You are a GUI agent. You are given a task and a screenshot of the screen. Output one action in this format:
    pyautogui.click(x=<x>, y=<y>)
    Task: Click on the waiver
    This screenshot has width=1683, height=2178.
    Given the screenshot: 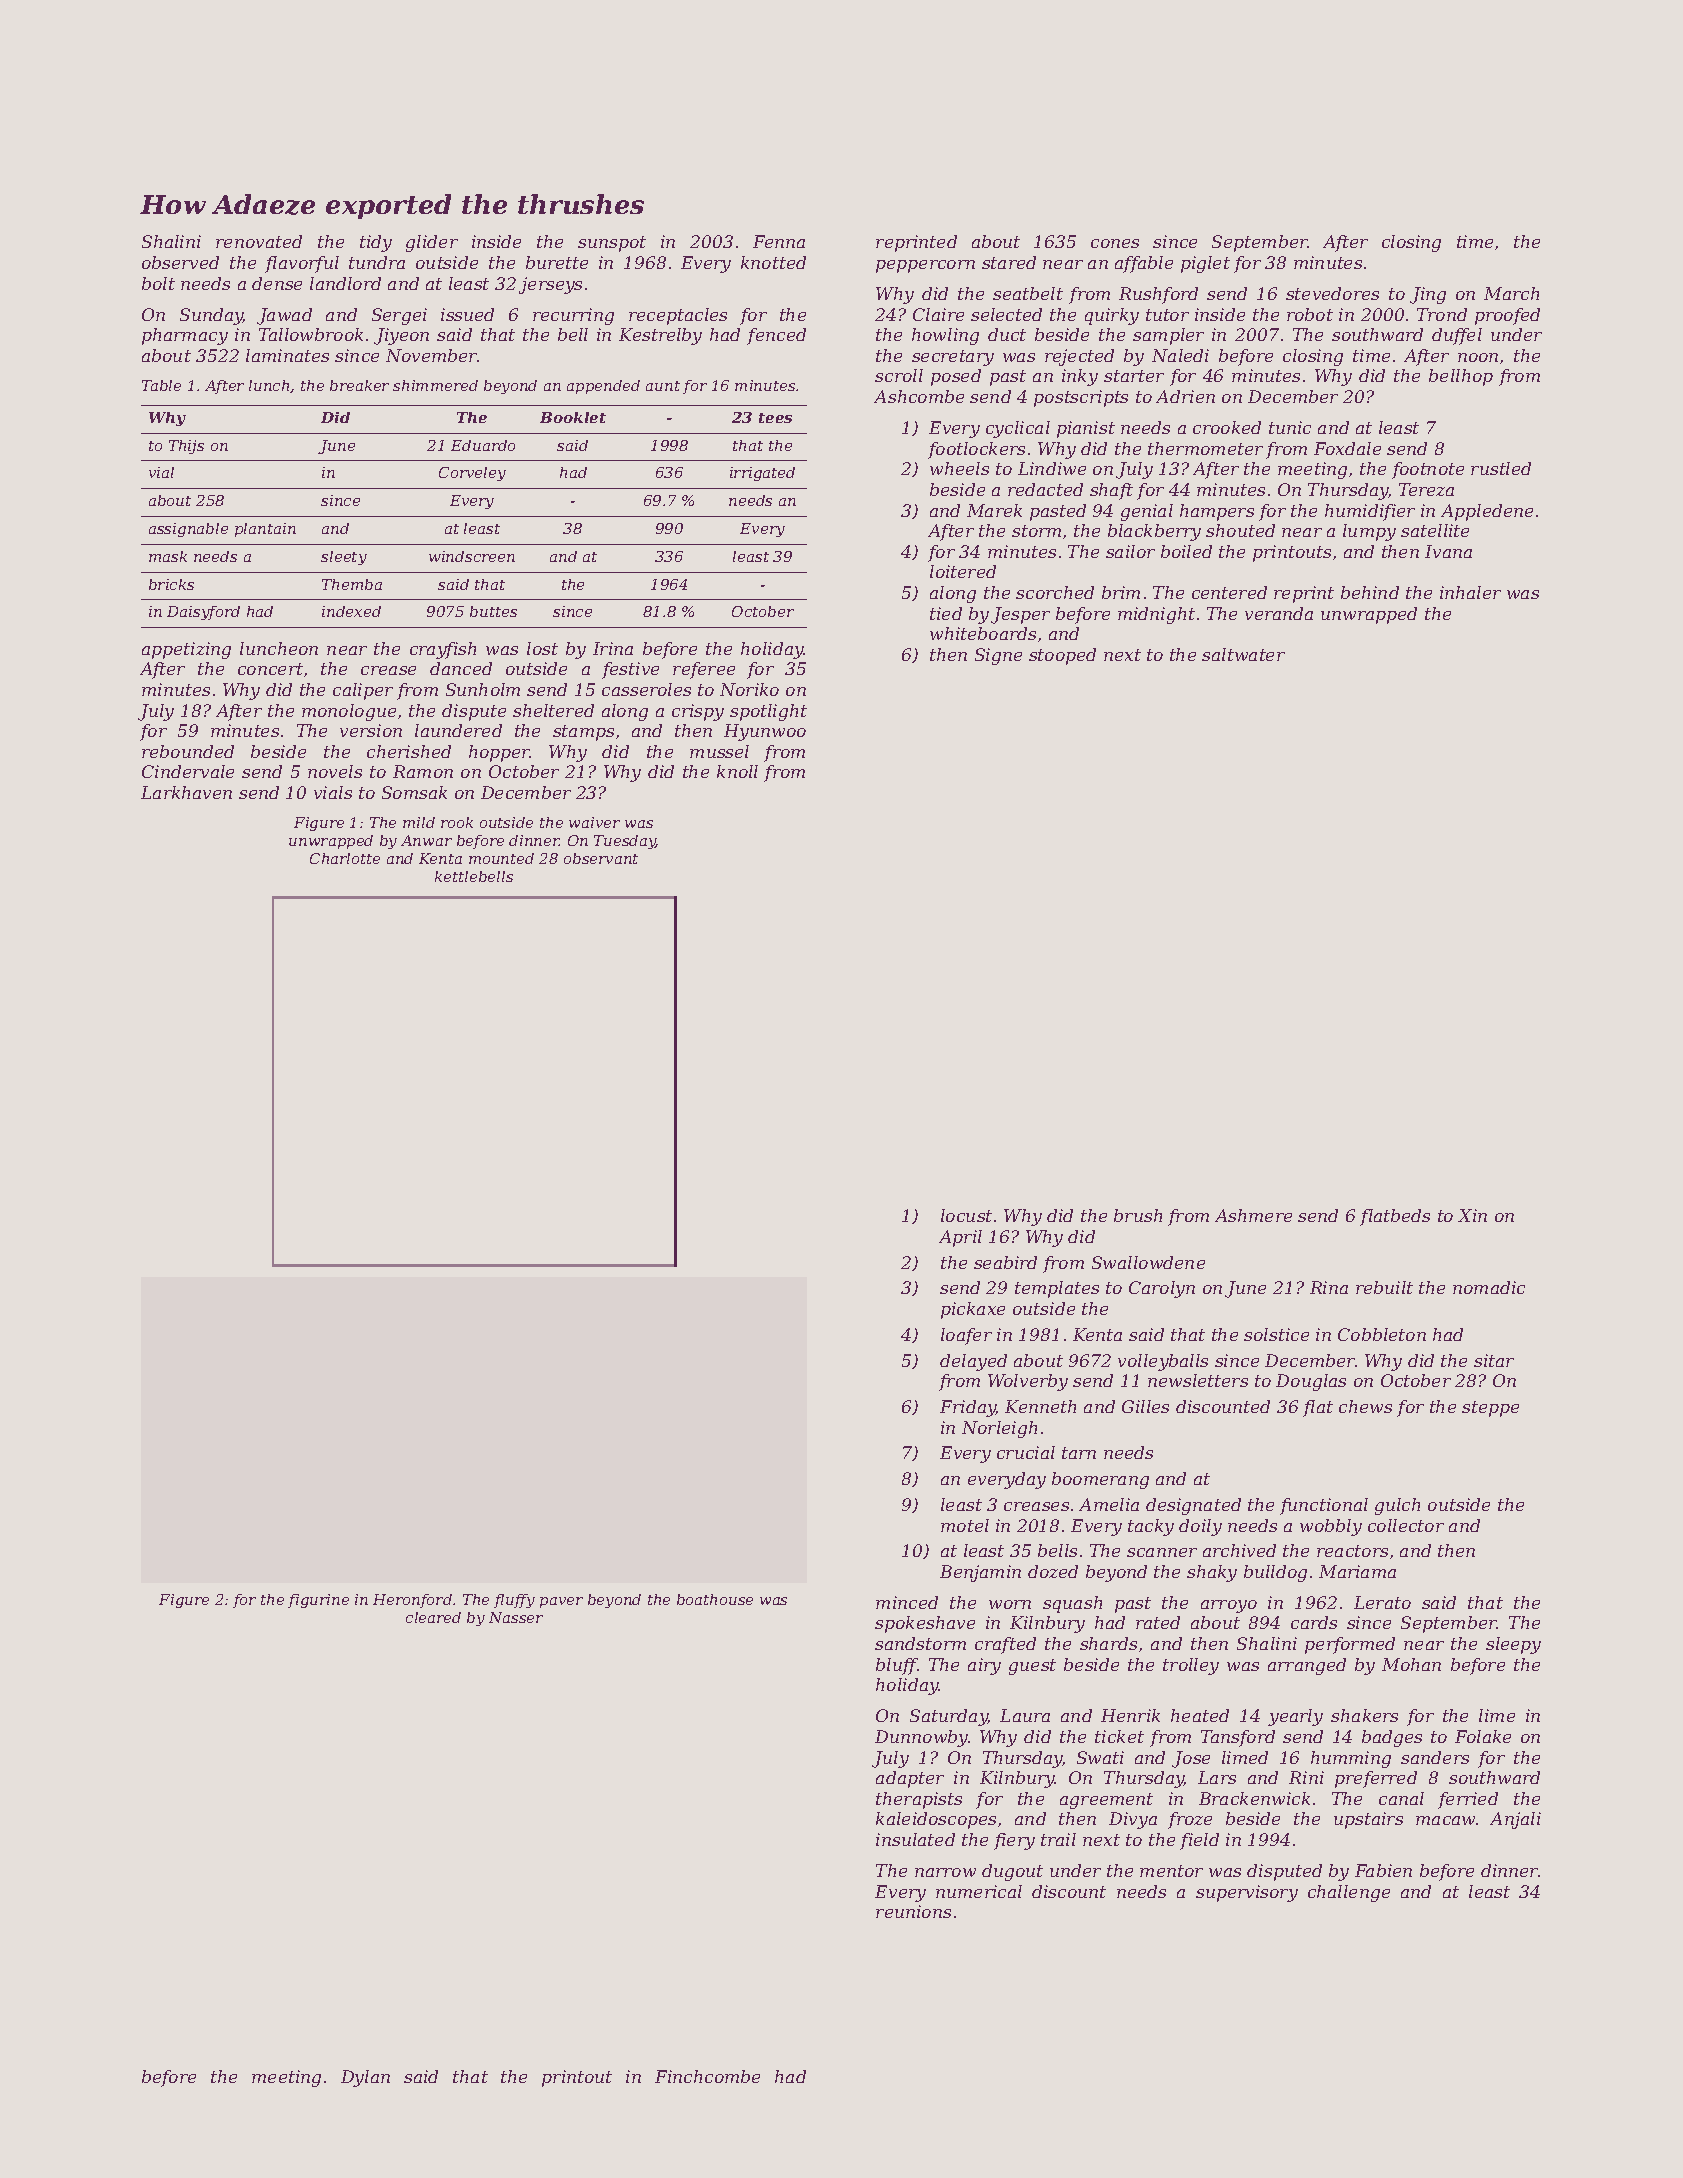 What is the action you would take?
    pyautogui.click(x=594, y=822)
